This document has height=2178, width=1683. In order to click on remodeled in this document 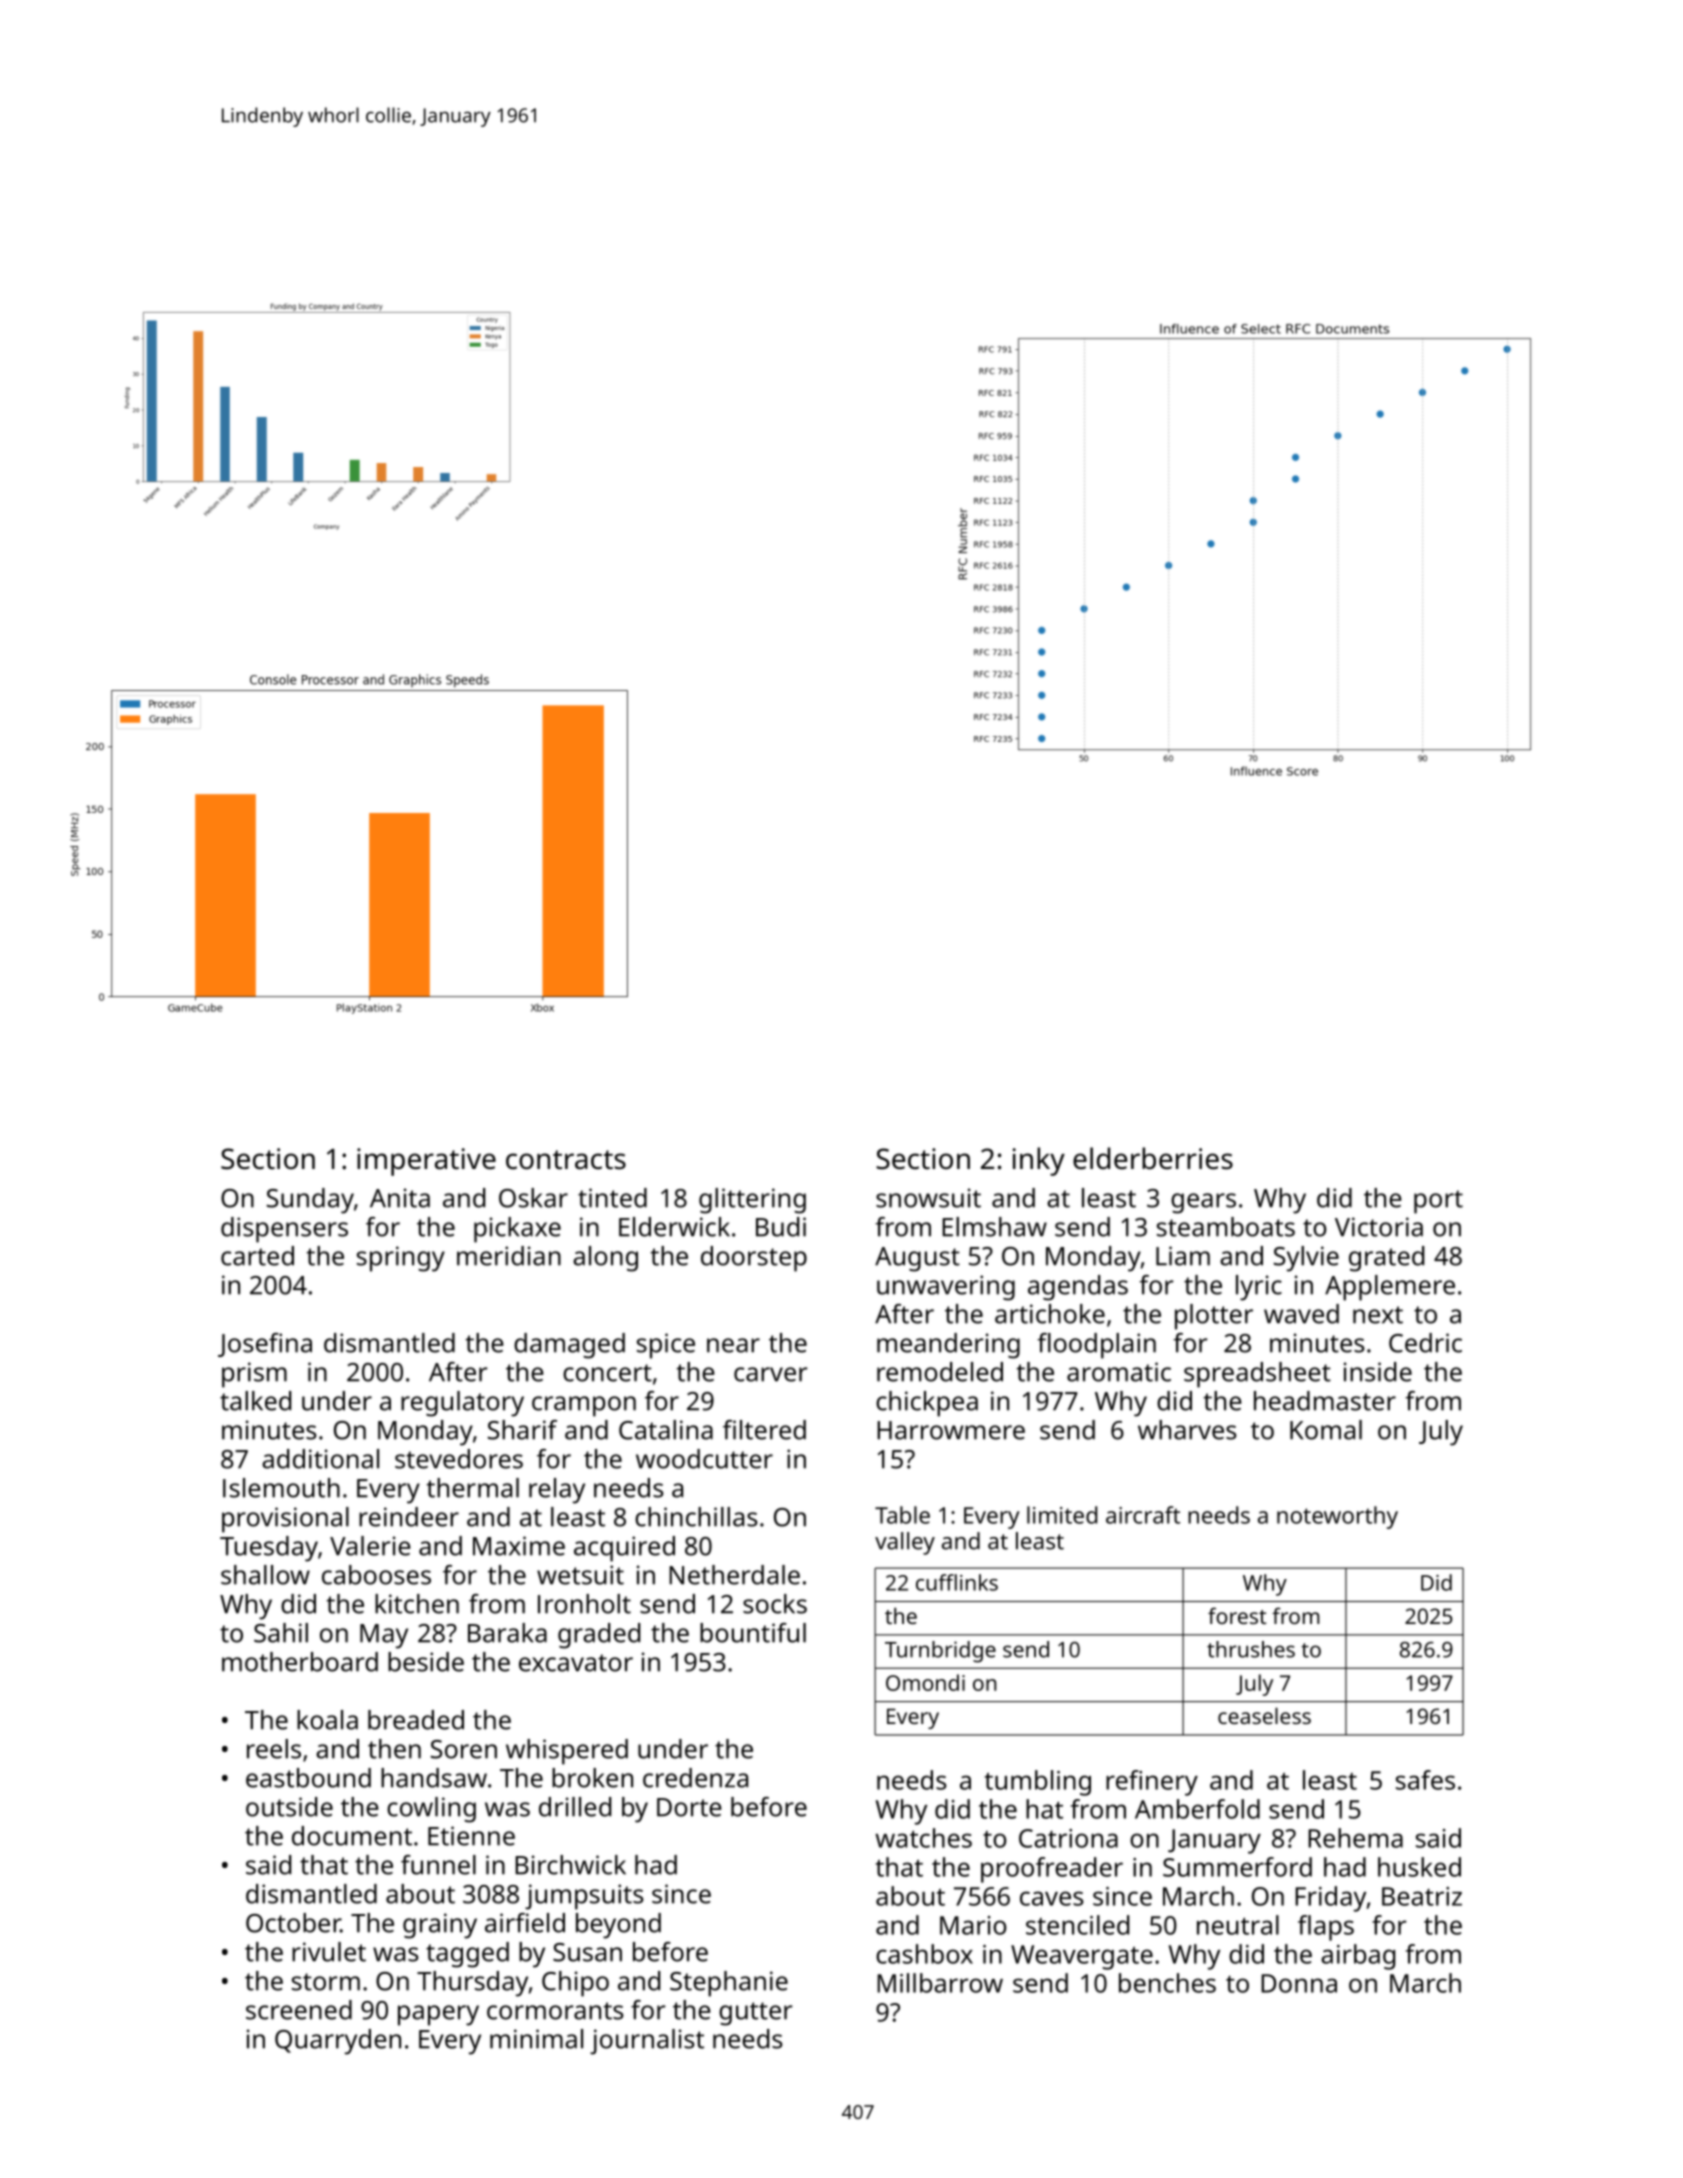, I will do `click(940, 1372)`.
